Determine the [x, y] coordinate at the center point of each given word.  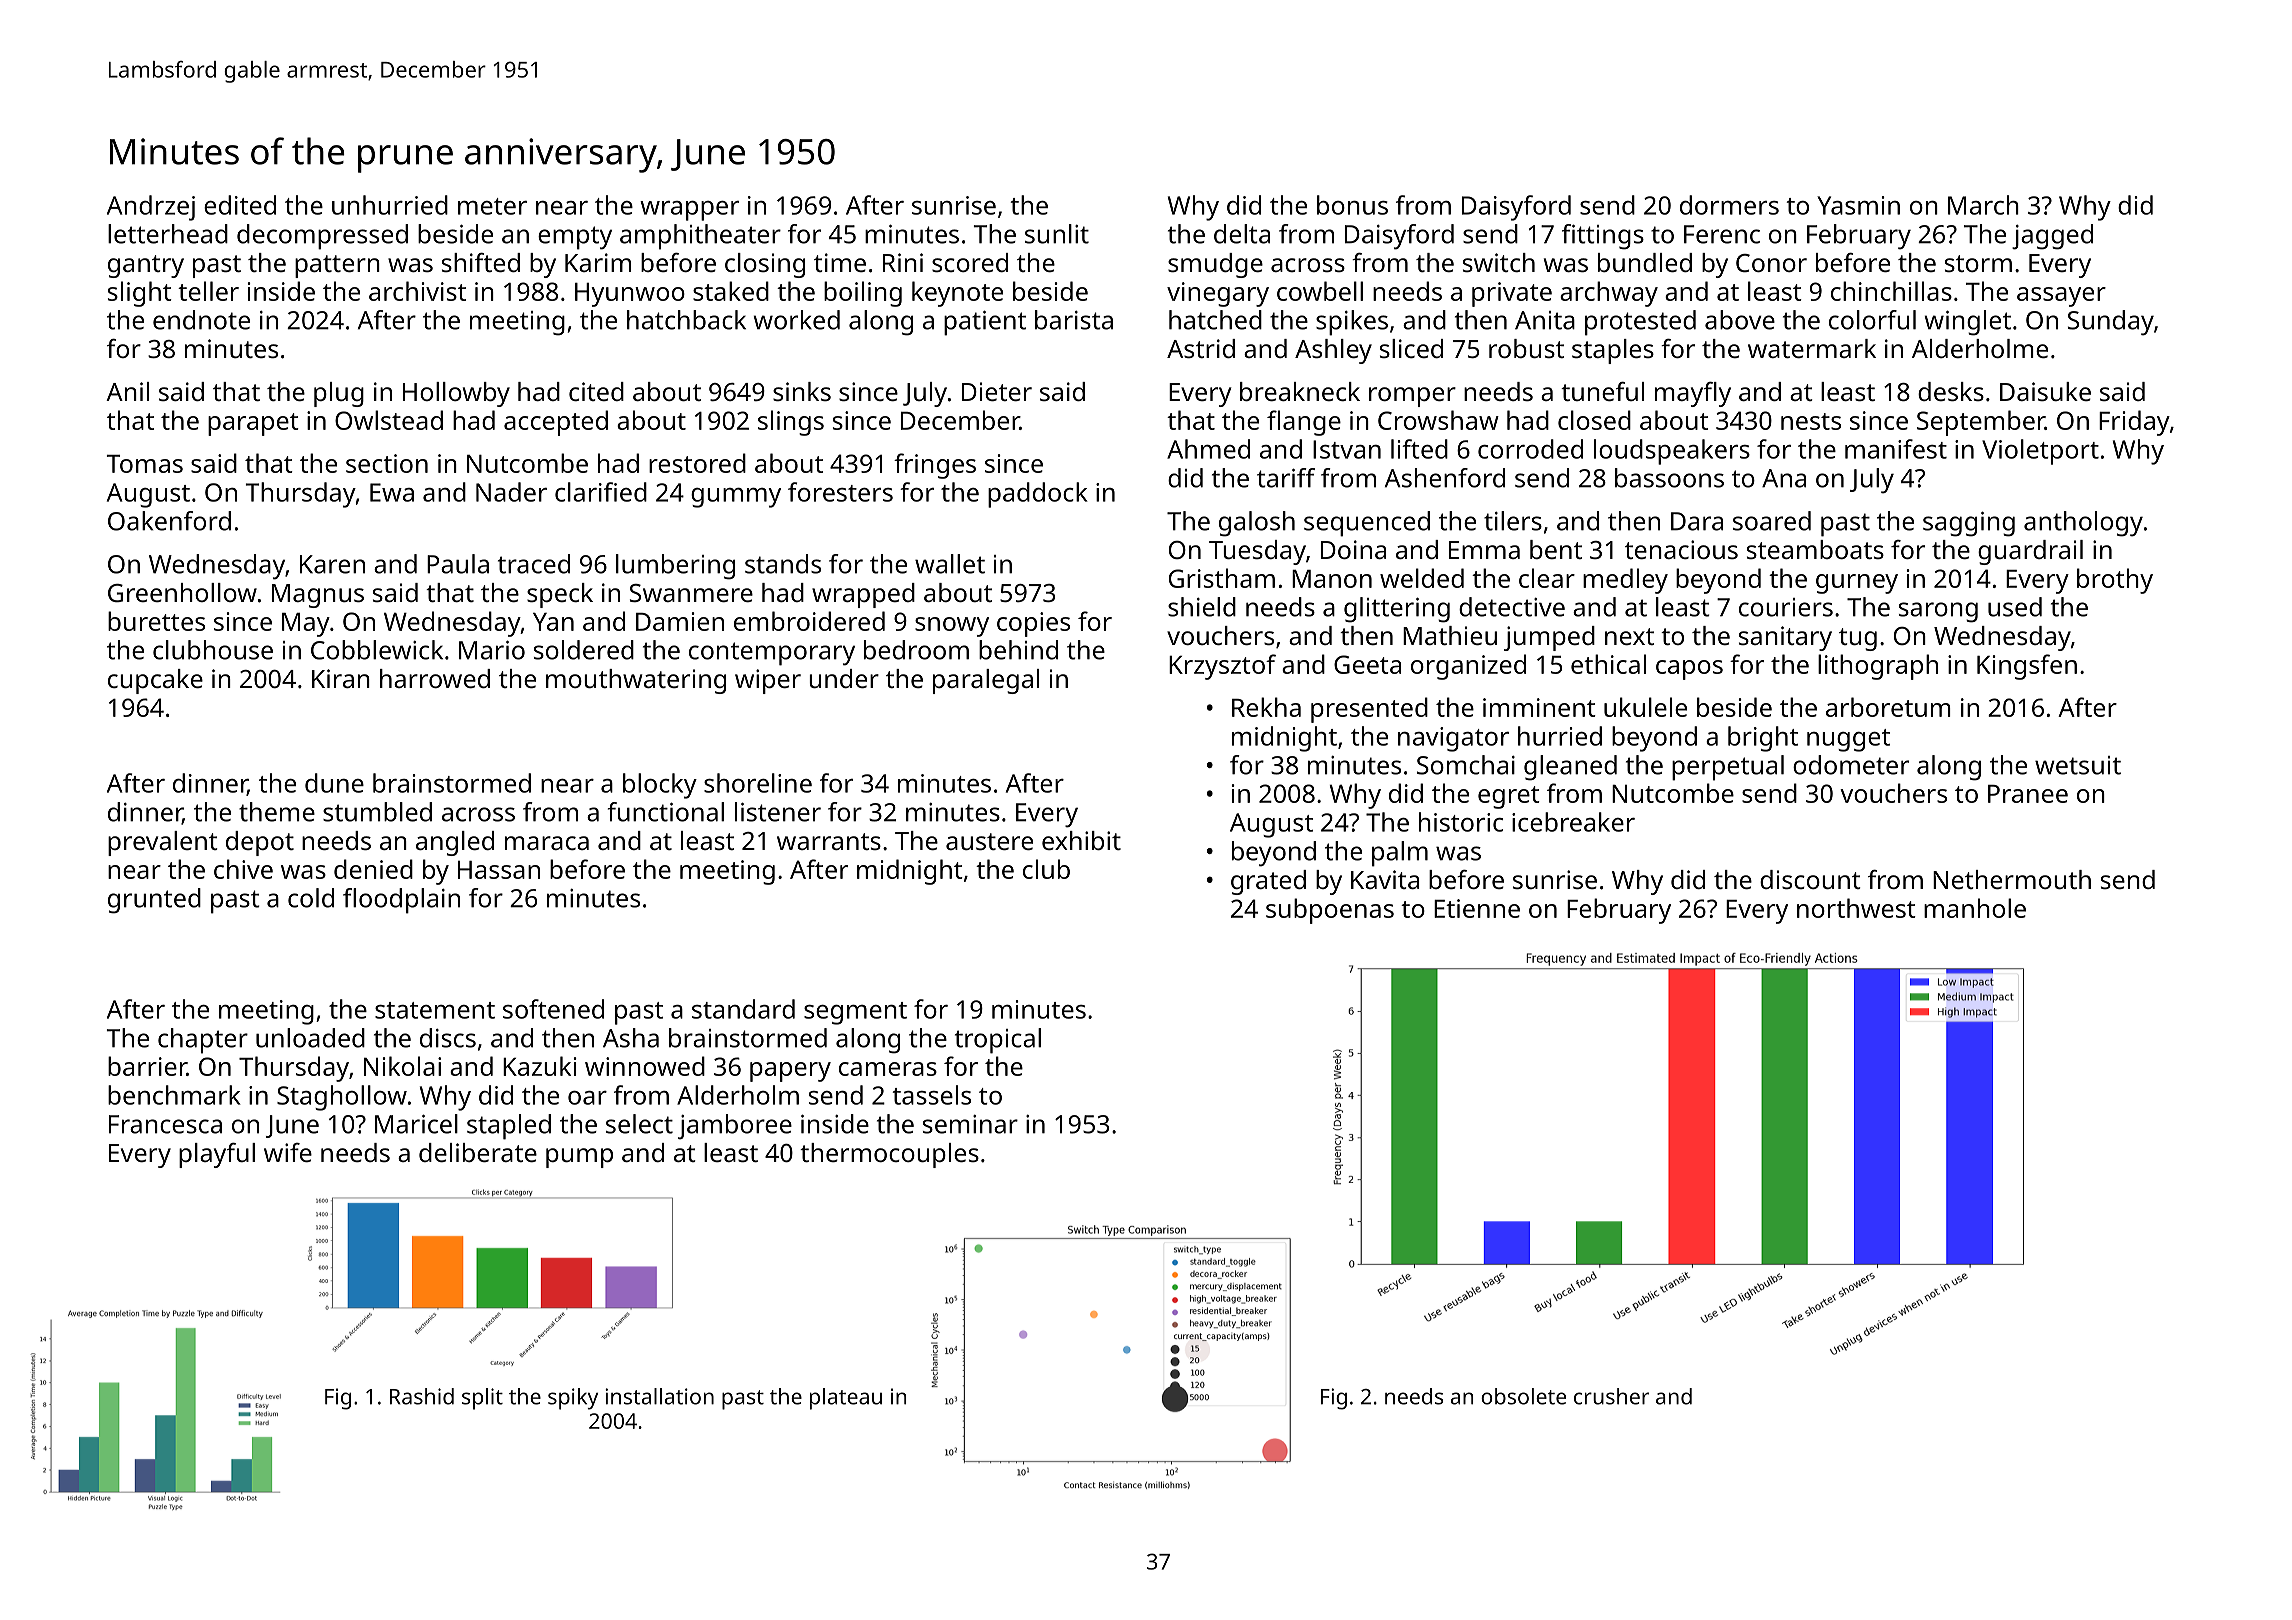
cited [596, 391]
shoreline [758, 783]
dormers [1729, 205]
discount [1810, 879]
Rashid [422, 1396]
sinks [802, 391]
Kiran [341, 678]
